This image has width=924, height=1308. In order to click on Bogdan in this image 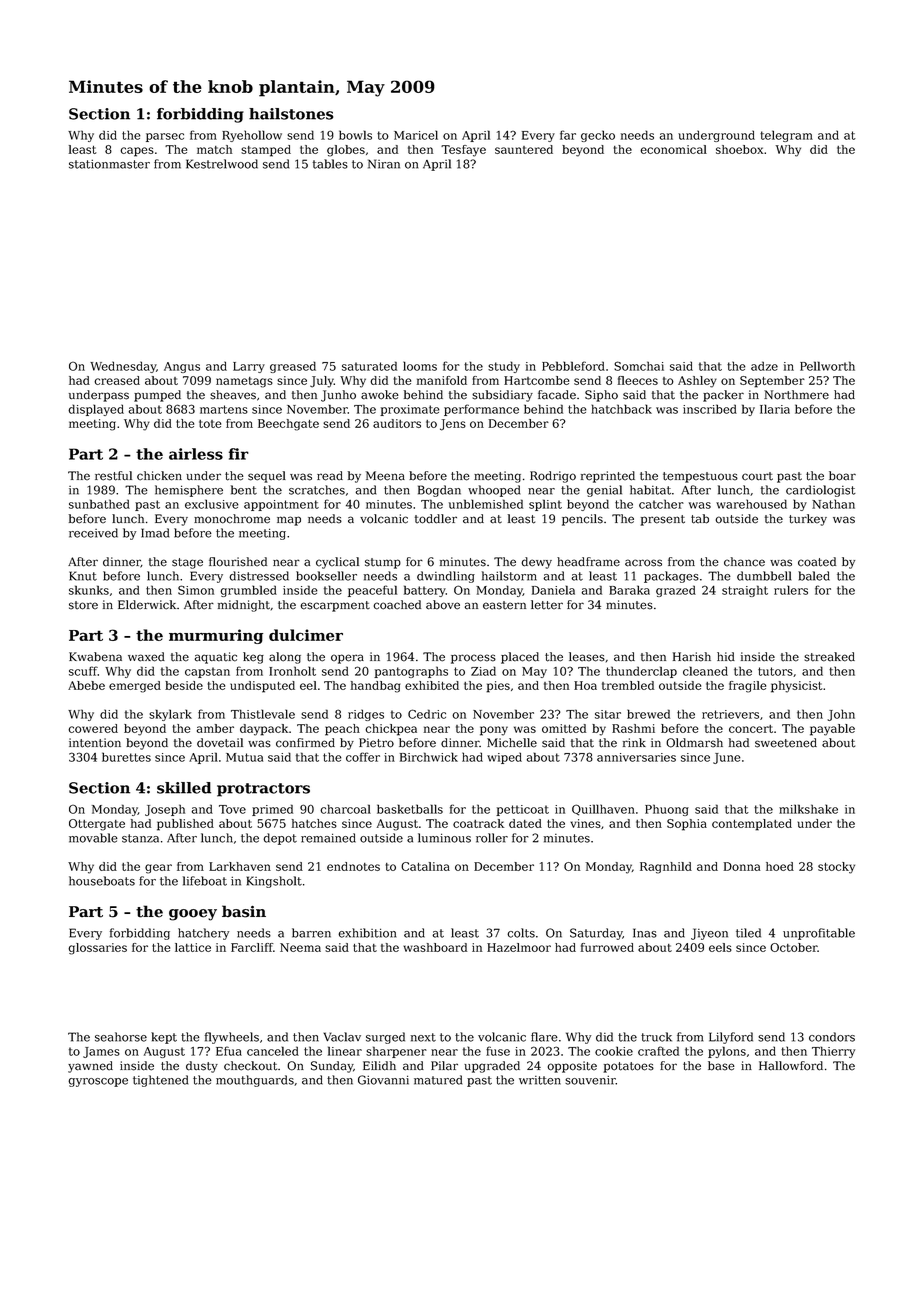, I will do `click(439, 491)`.
